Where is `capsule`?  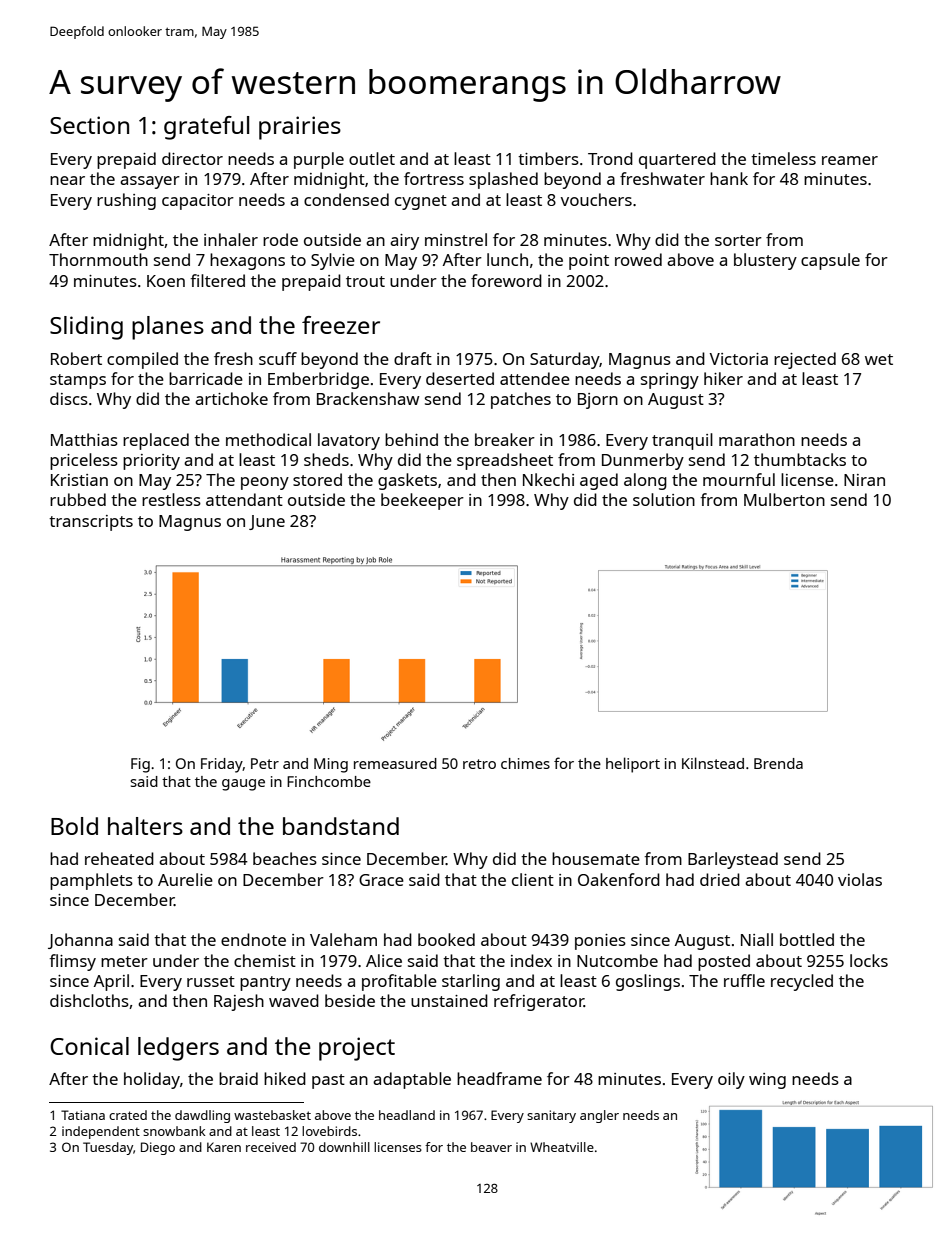 capsule is located at coordinates (830, 261).
